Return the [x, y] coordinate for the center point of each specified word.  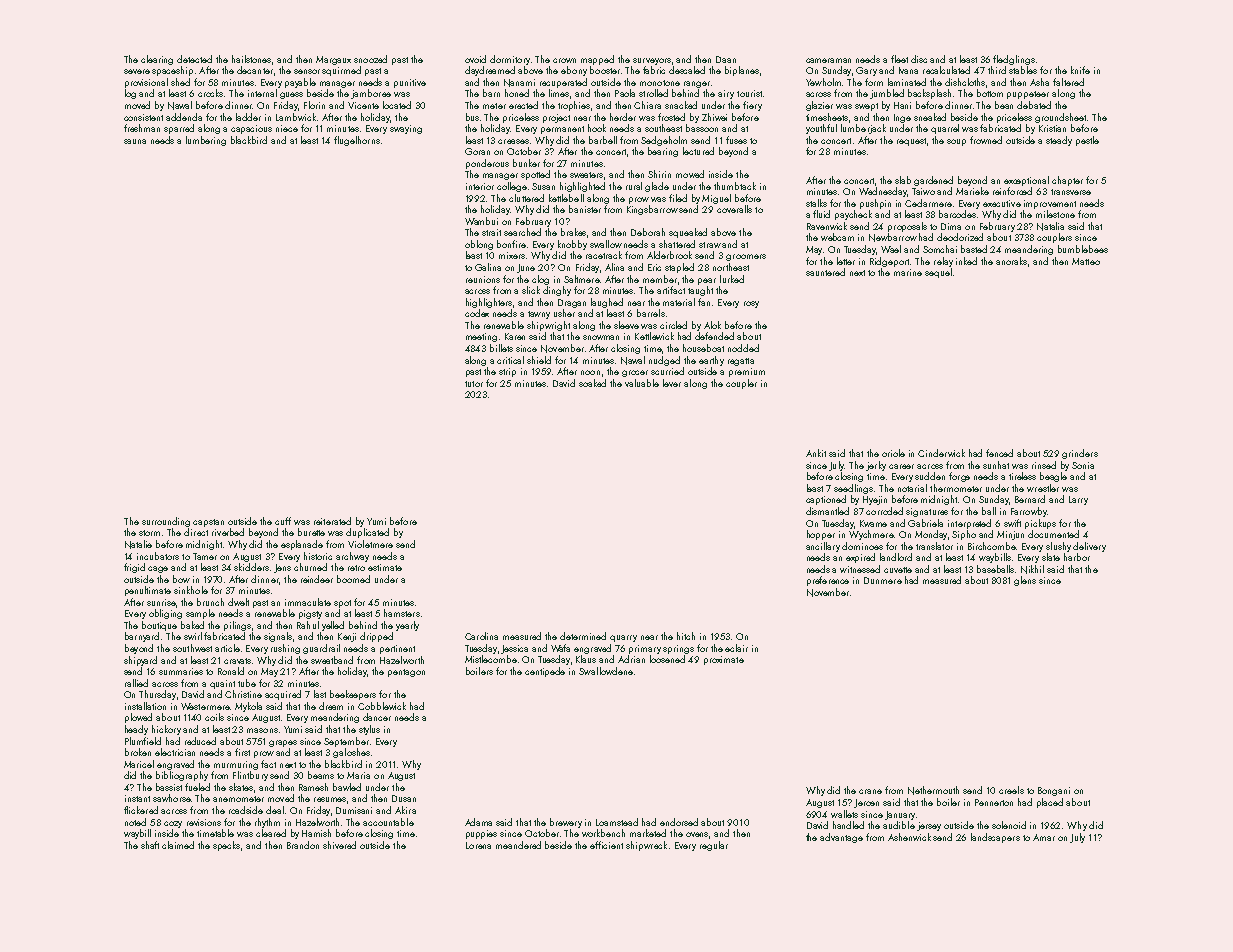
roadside [246, 810]
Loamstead [617, 822]
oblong [479, 245]
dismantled [827, 511]
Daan [726, 59]
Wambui [481, 221]
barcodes [957, 214]
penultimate [148, 591]
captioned [826, 500]
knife [1080, 70]
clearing [157, 60]
